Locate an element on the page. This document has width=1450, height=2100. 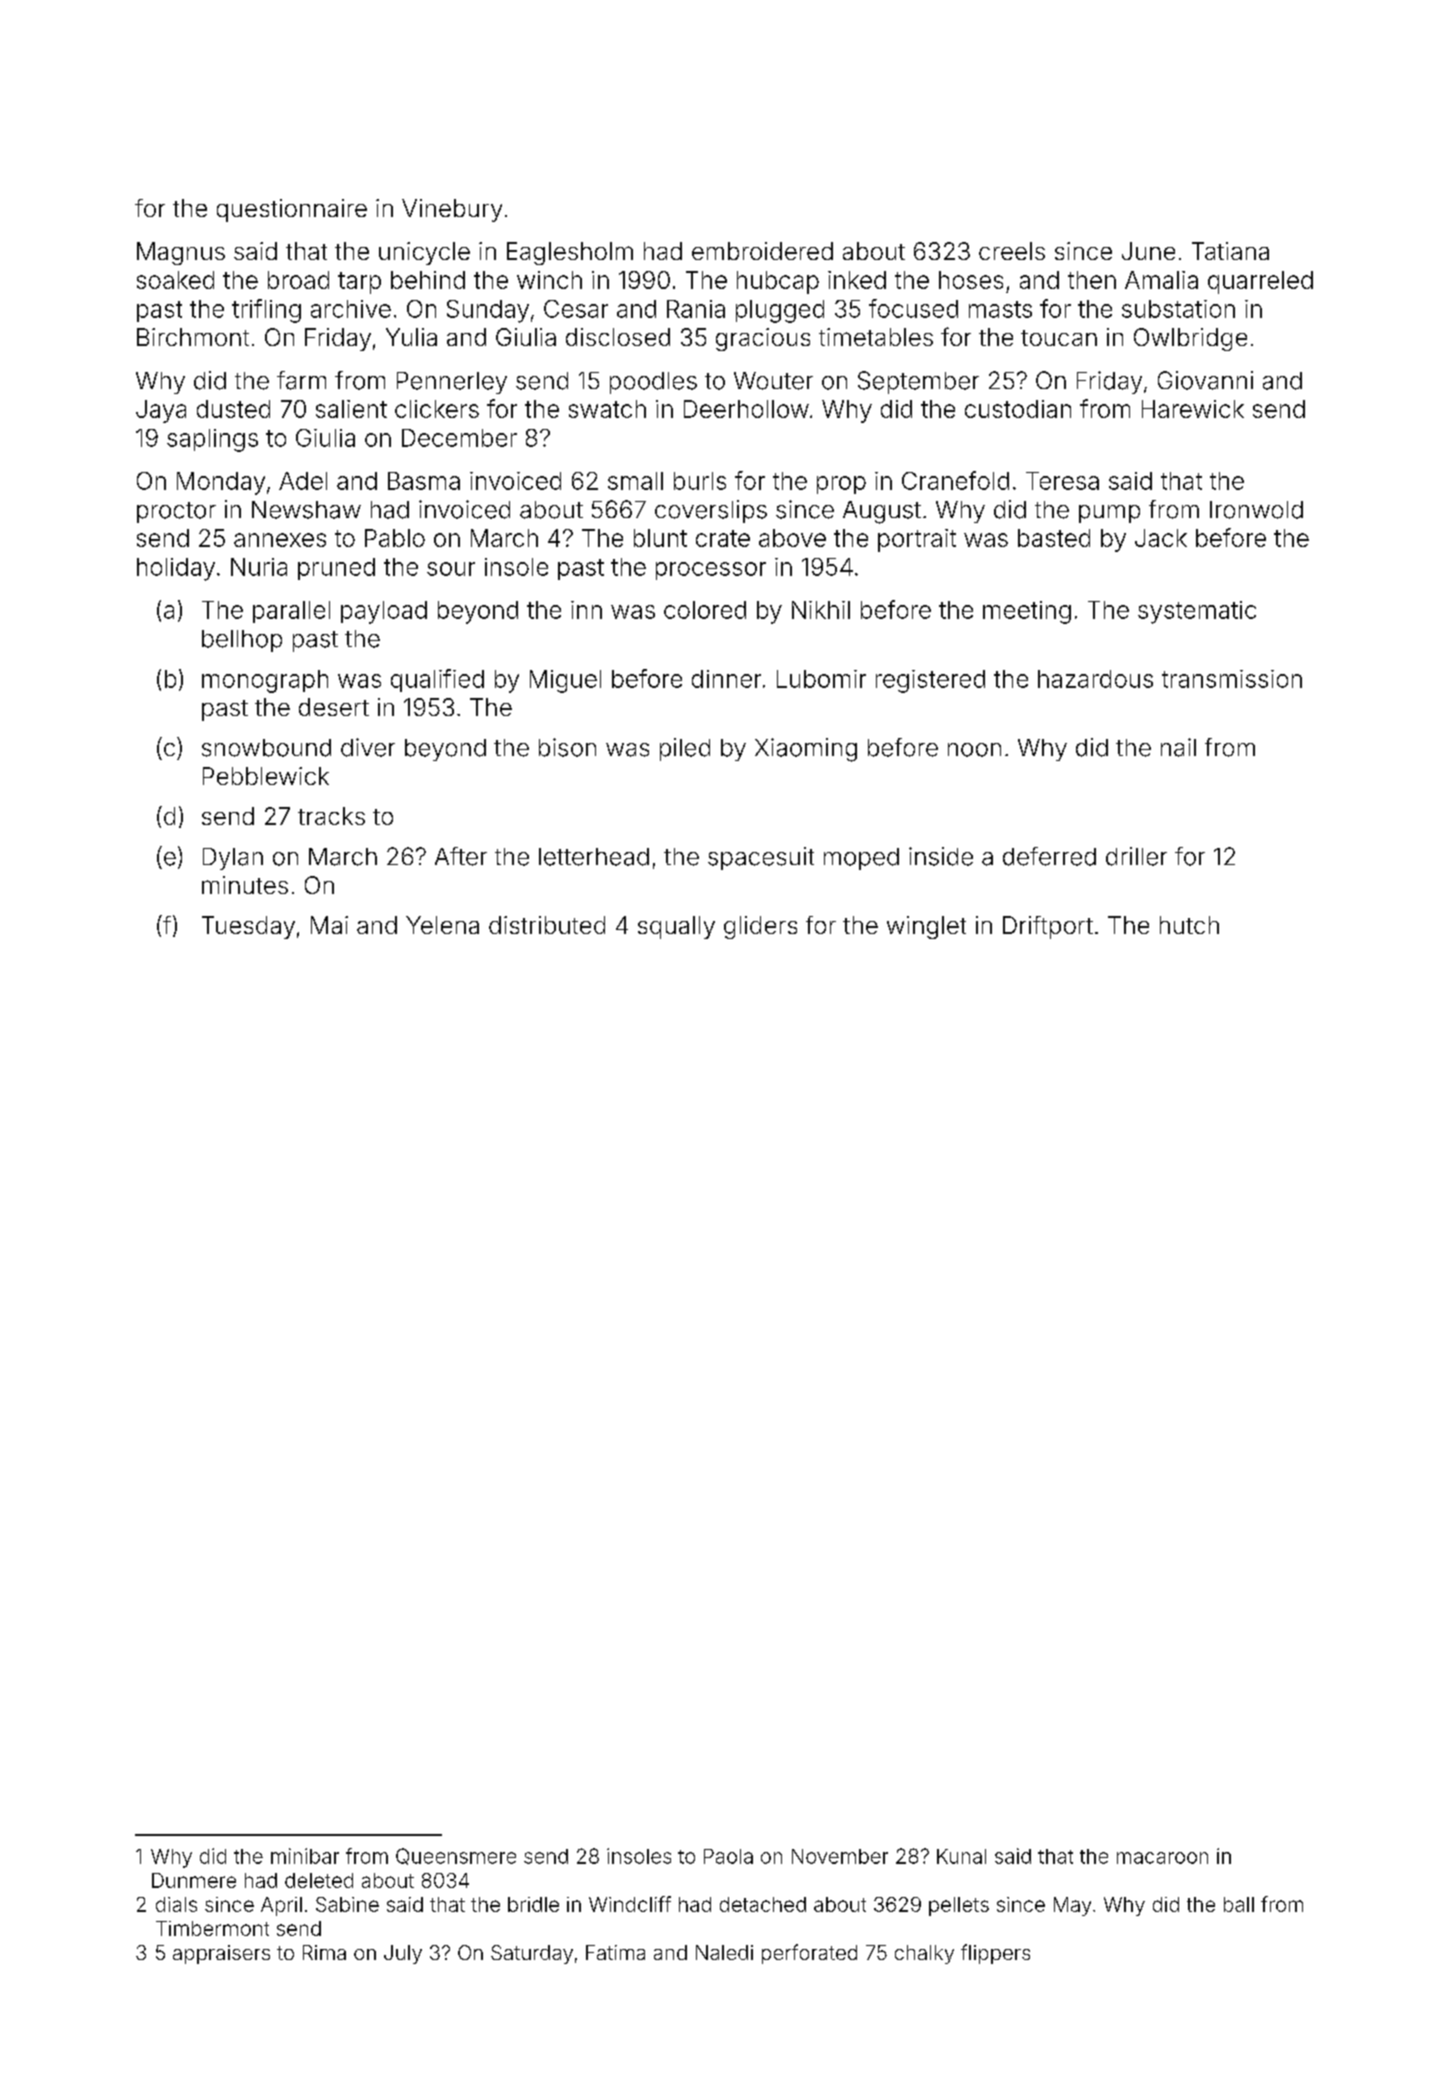
hutch is located at coordinates (1189, 925).
